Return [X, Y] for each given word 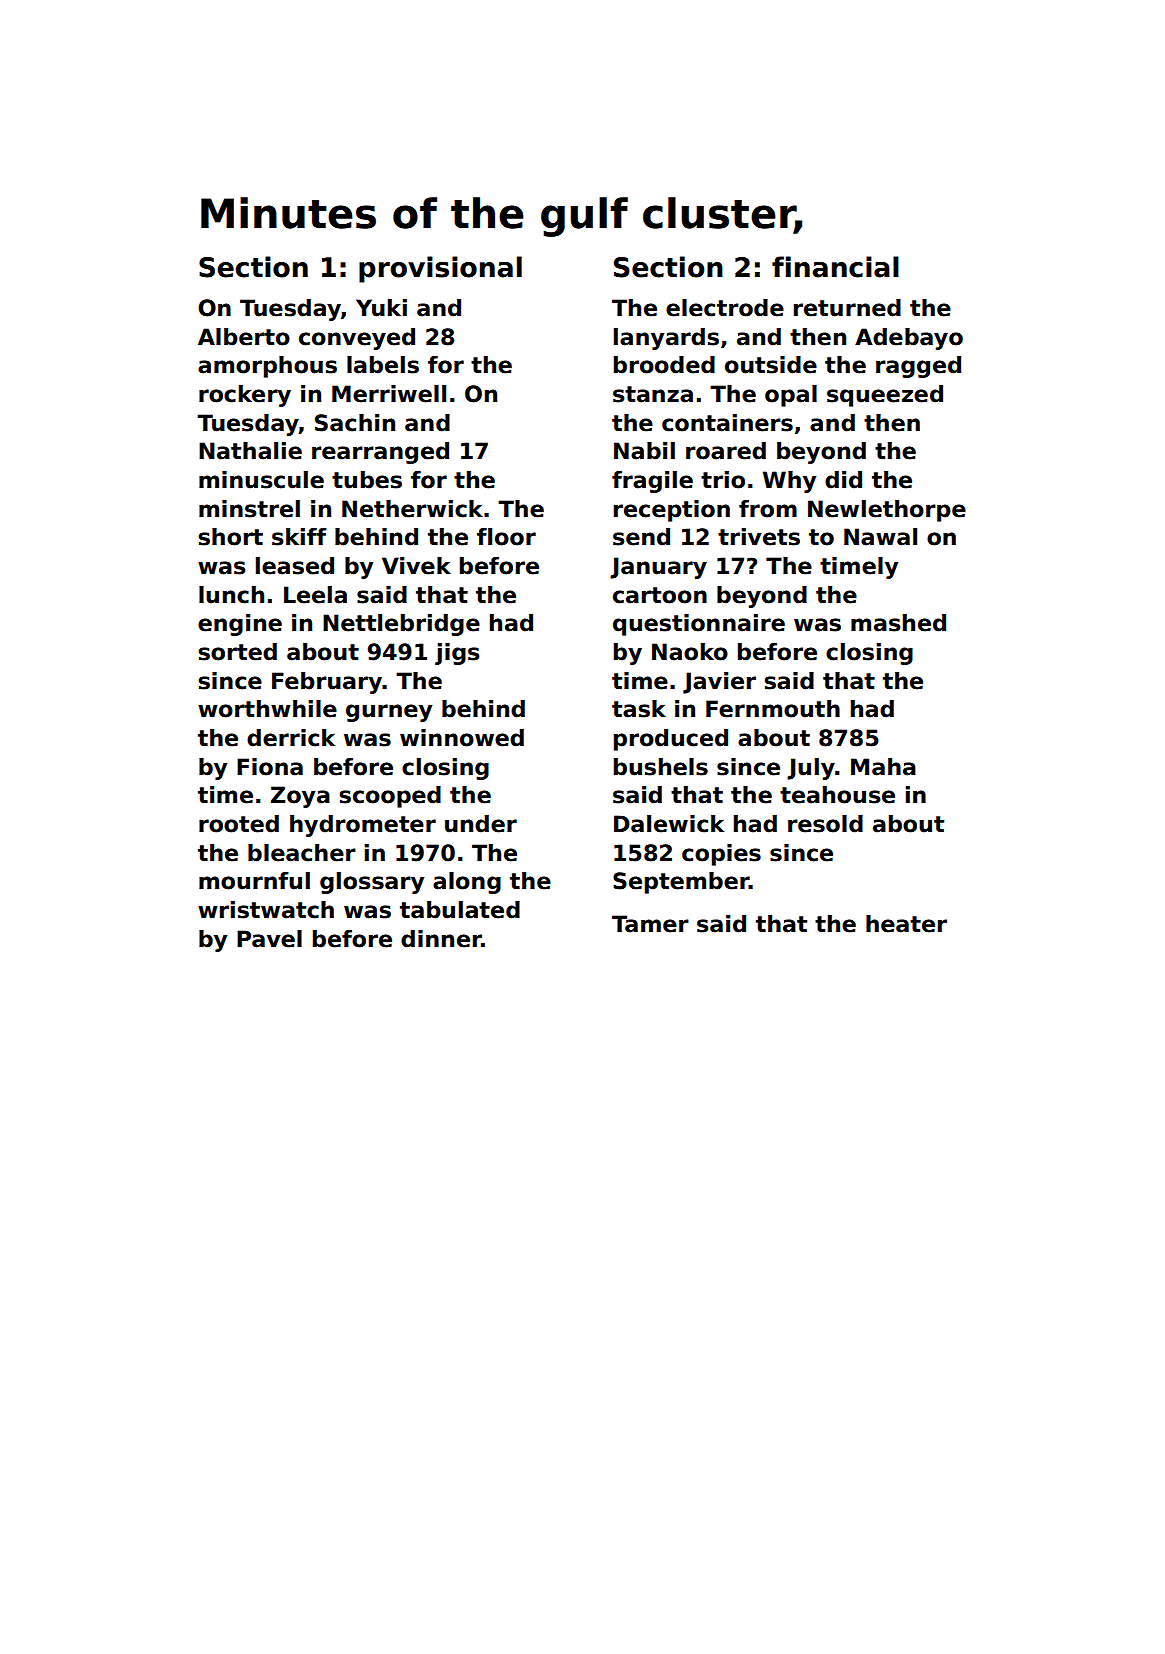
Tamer [650, 924]
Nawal [880, 537]
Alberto [244, 337]
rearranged [380, 453]
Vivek [416, 566]
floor [506, 537]
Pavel [269, 939]
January [658, 568]
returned [847, 308]
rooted [239, 824]
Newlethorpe [887, 511]
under [481, 824]
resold [825, 824]
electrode [725, 308]
